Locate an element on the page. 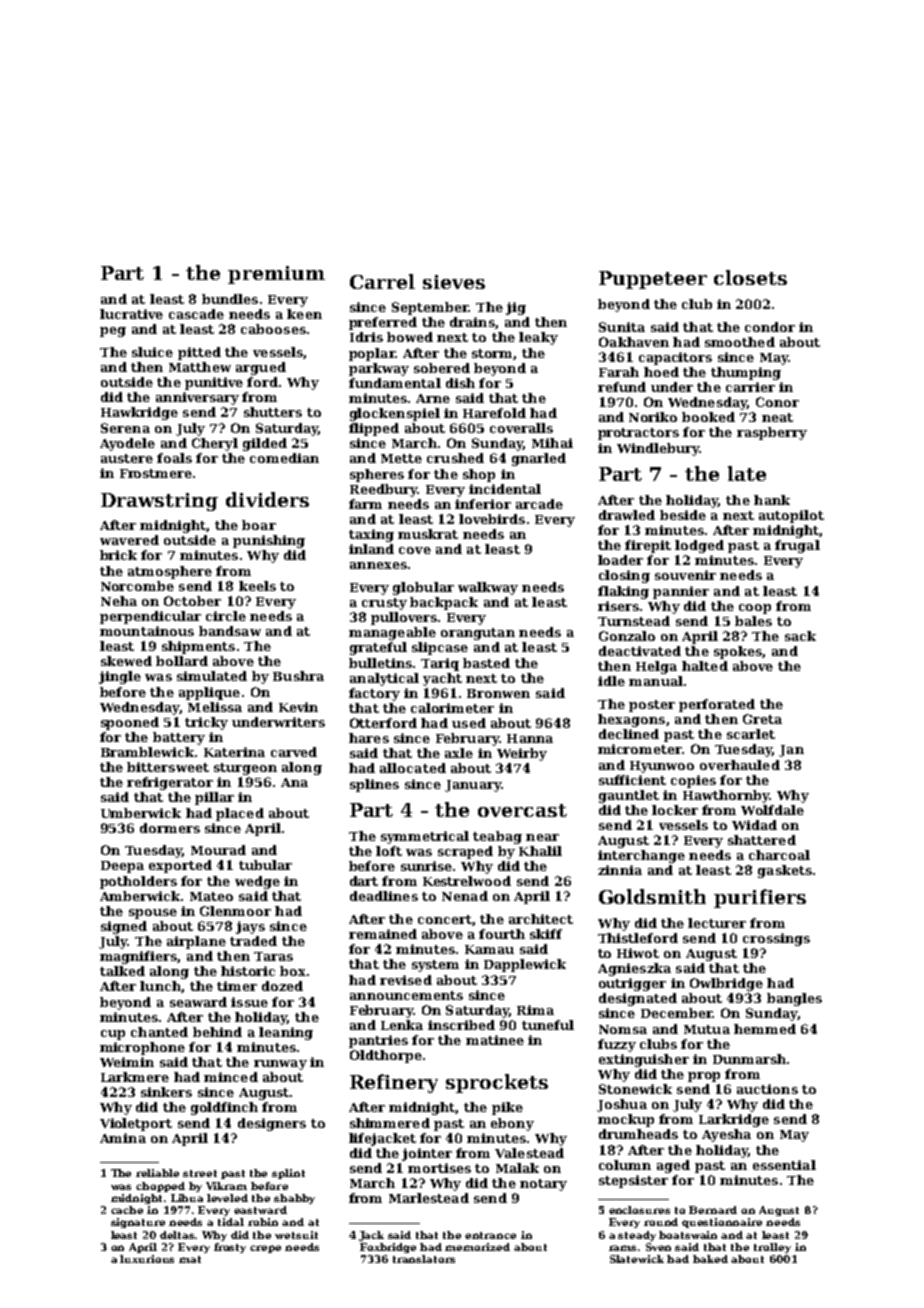 The width and height of the document is (924, 1308). cache is located at coordinates (127, 1210).
